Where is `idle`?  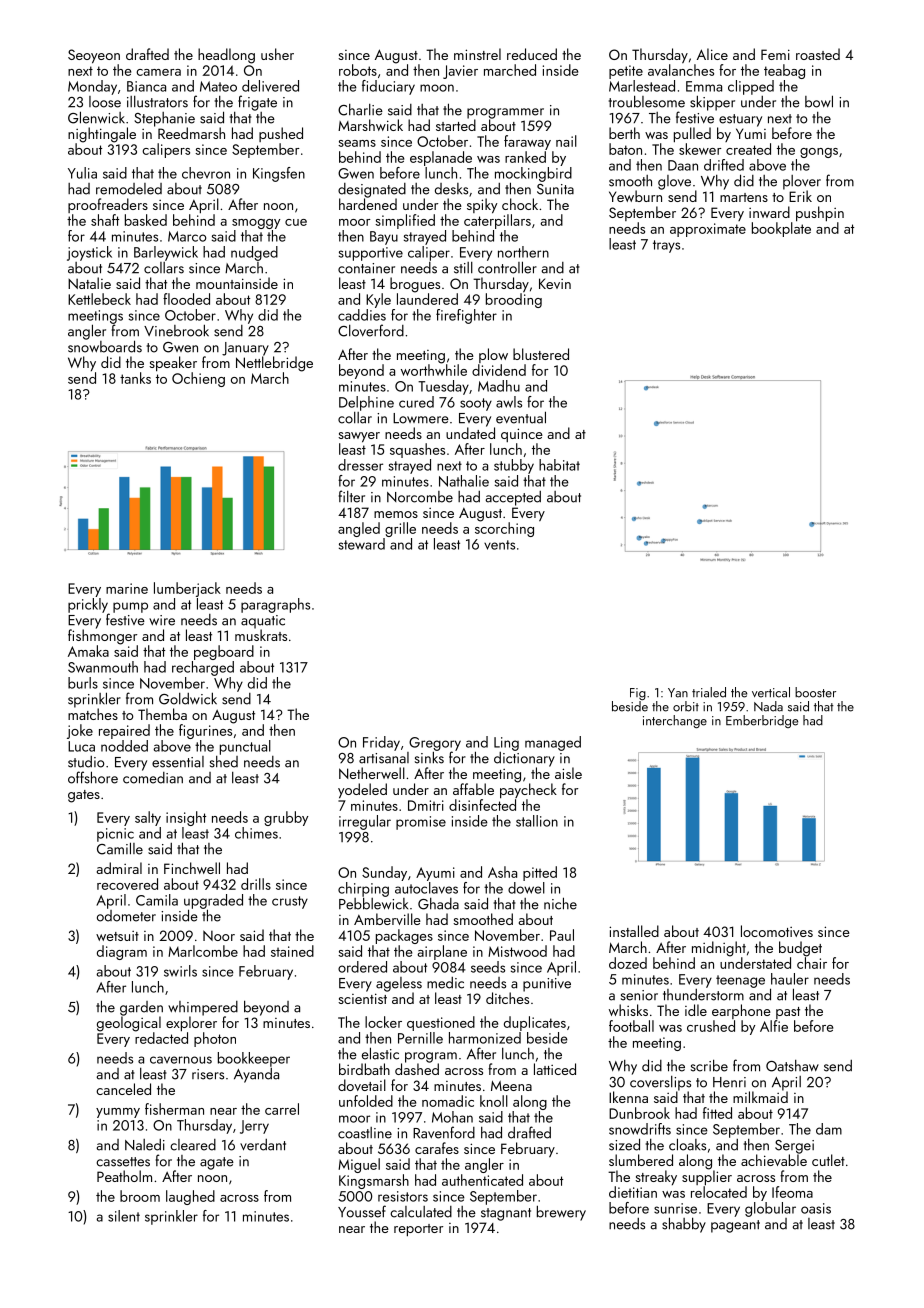 idle is located at coordinates (696, 1010).
